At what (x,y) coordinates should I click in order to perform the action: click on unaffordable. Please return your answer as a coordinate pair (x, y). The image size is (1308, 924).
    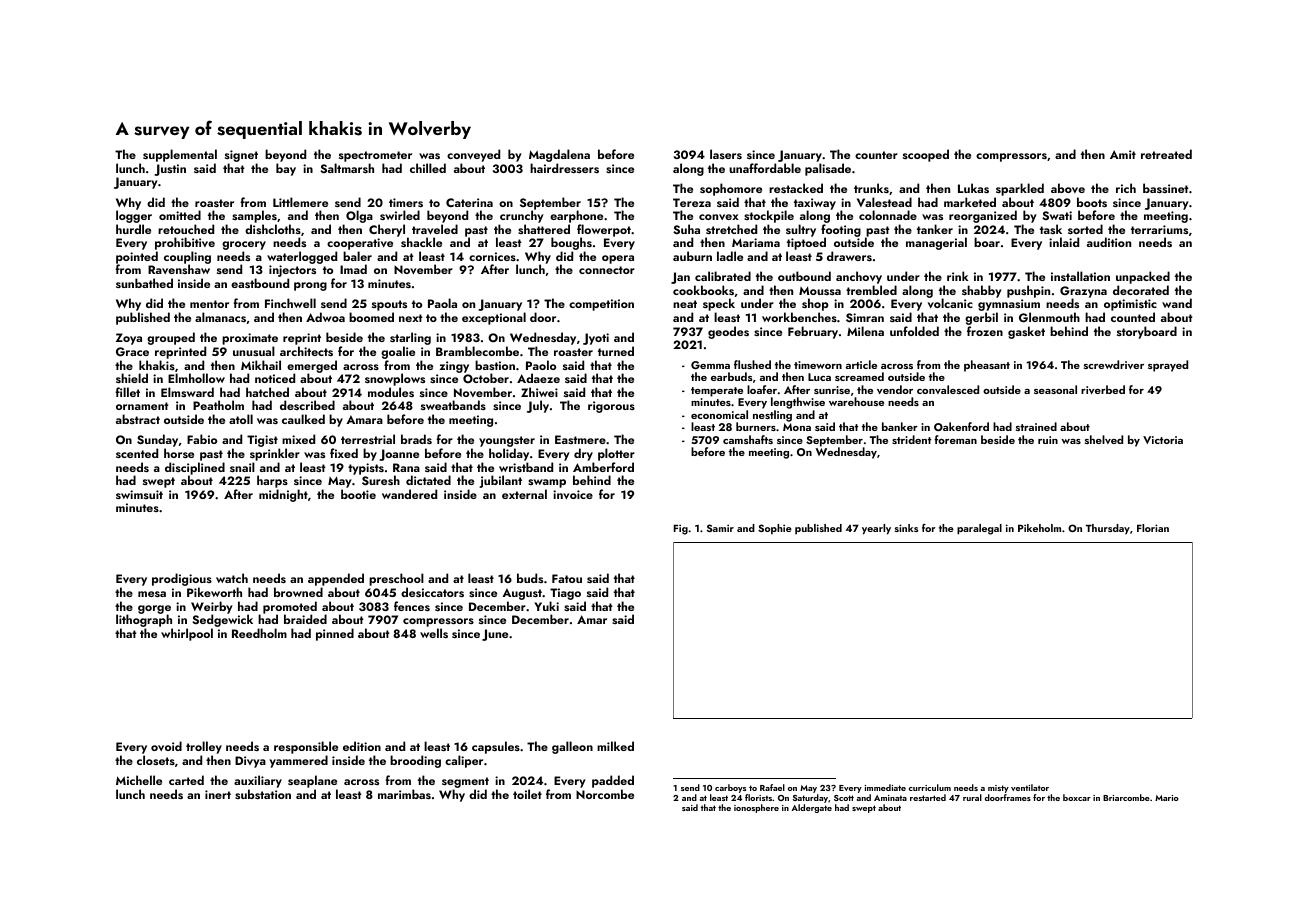
    Looking at the image, I should click on (765, 168).
